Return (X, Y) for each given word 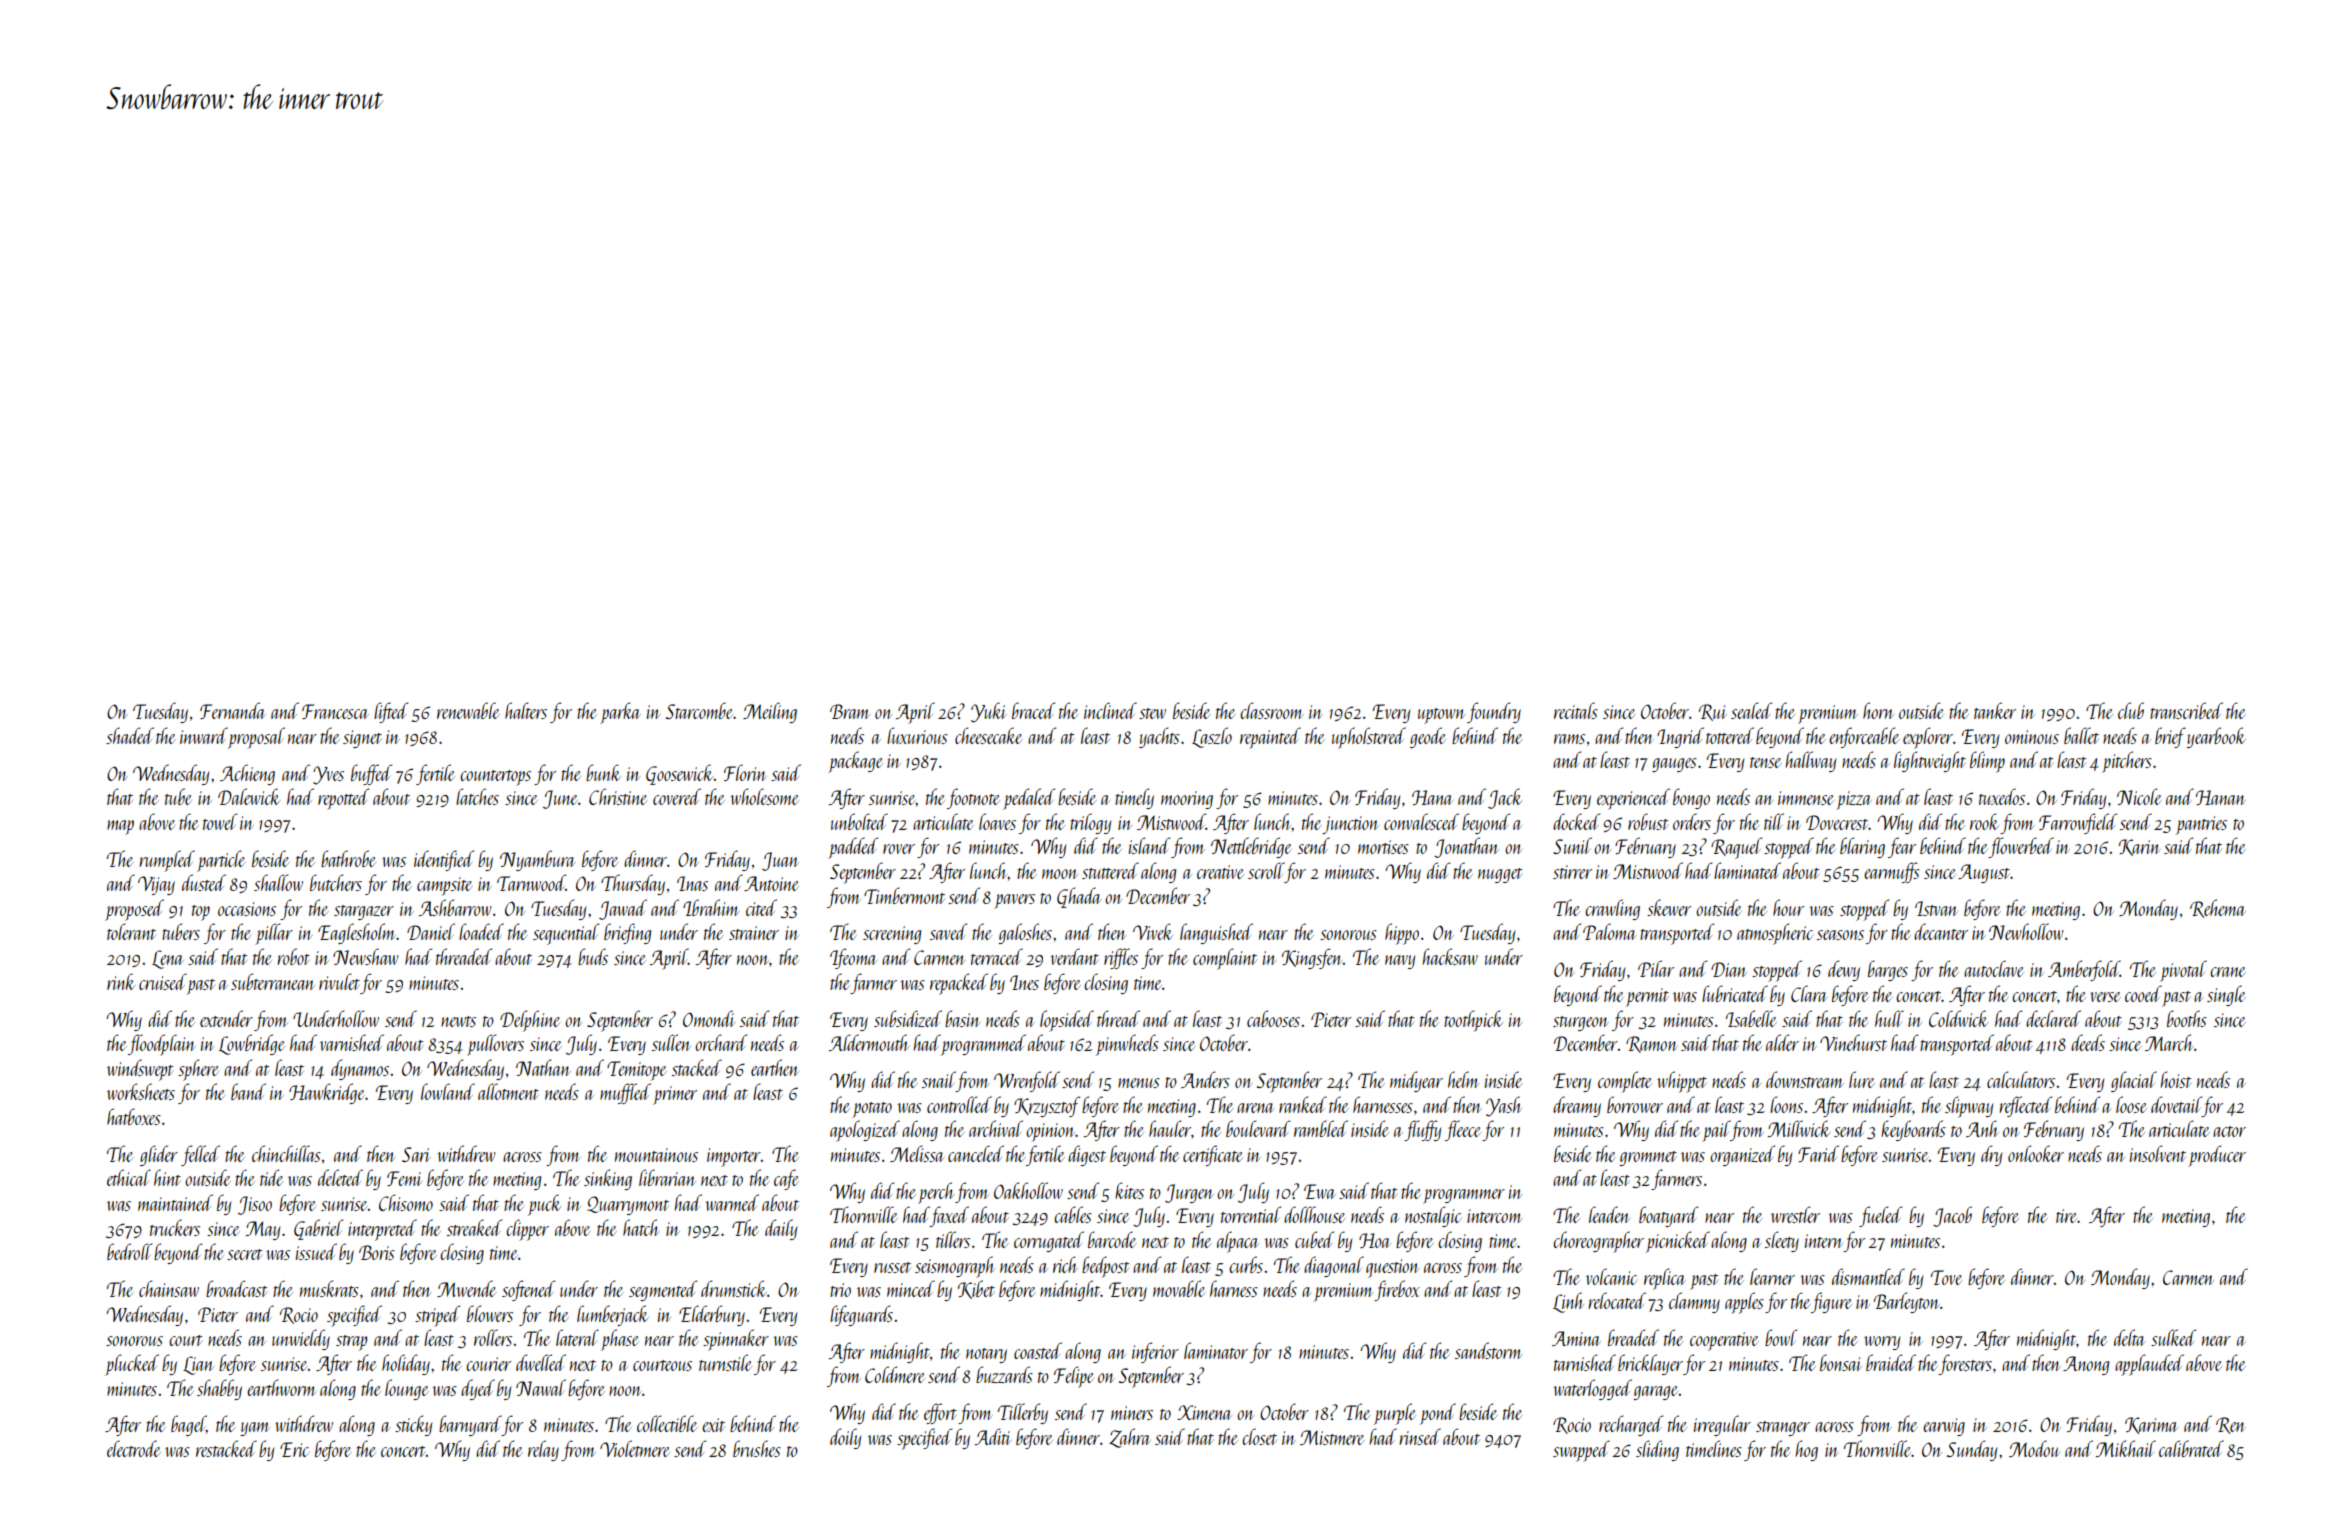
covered (677, 796)
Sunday (1972, 1450)
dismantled (1868, 1276)
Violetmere (635, 1448)
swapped (1581, 1451)
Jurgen (1189, 1193)
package (855, 762)
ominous (2032, 737)
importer (734, 1157)
